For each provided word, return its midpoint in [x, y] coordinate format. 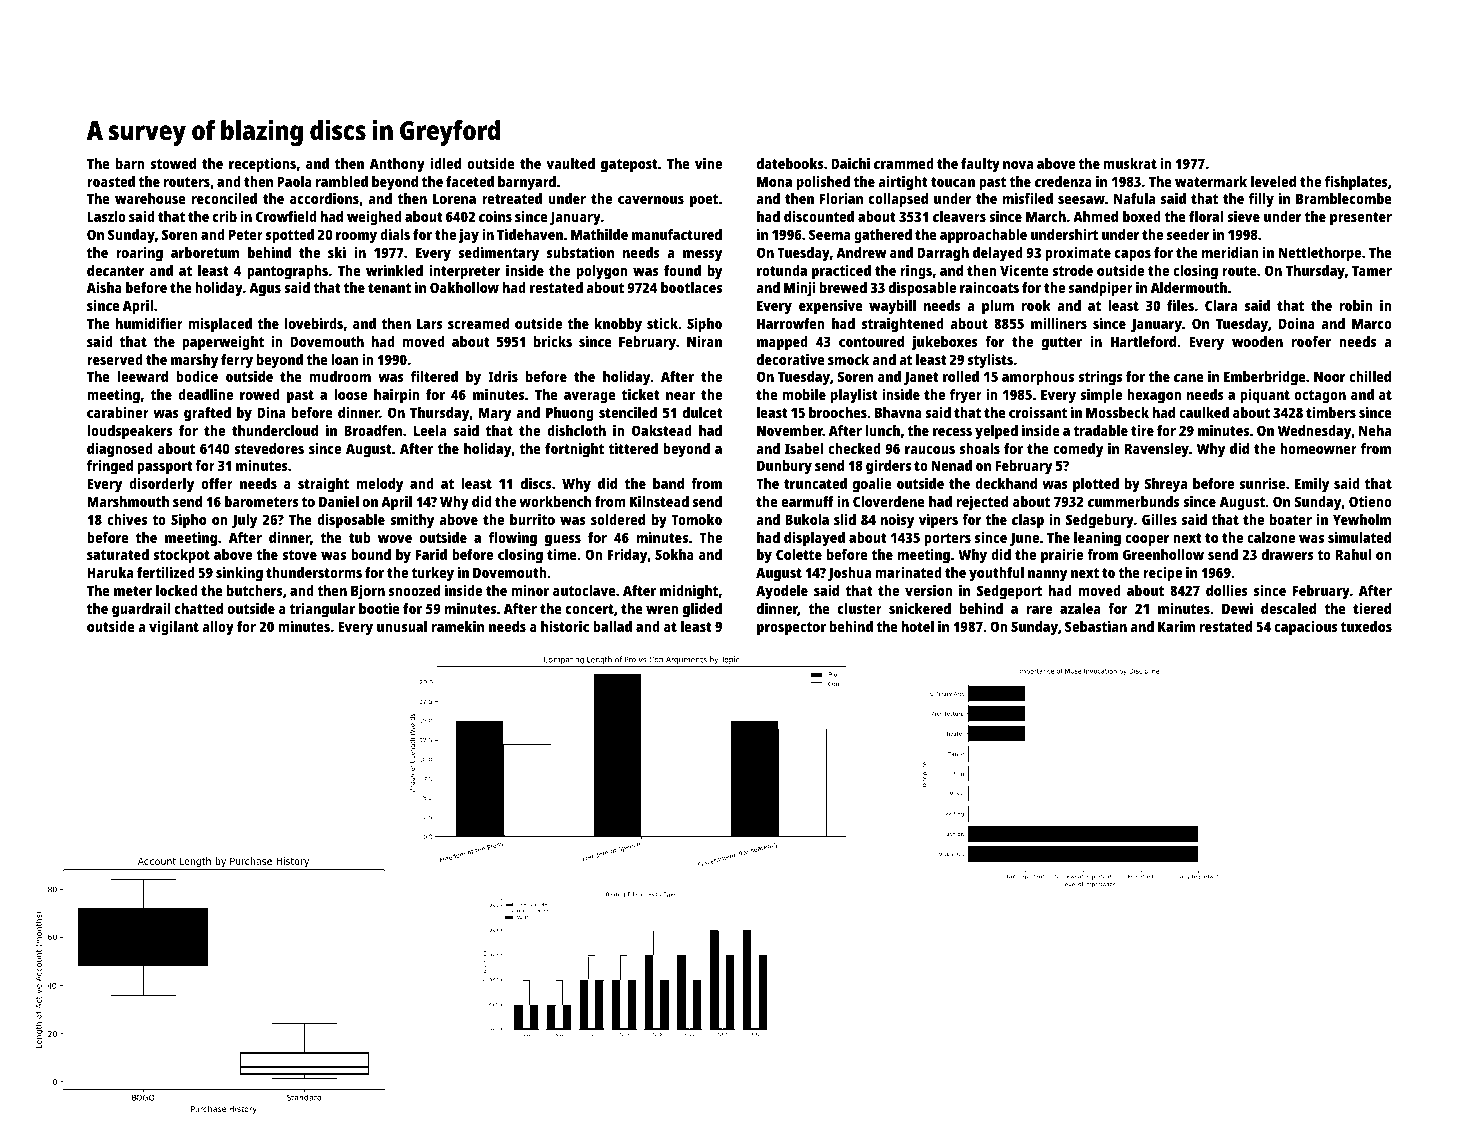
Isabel [804, 448]
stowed [173, 163]
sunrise [1262, 483]
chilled [1370, 376]
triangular [322, 610]
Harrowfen [791, 323]
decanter [115, 270]
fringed [110, 467]
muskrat [1130, 163]
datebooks [790, 163]
